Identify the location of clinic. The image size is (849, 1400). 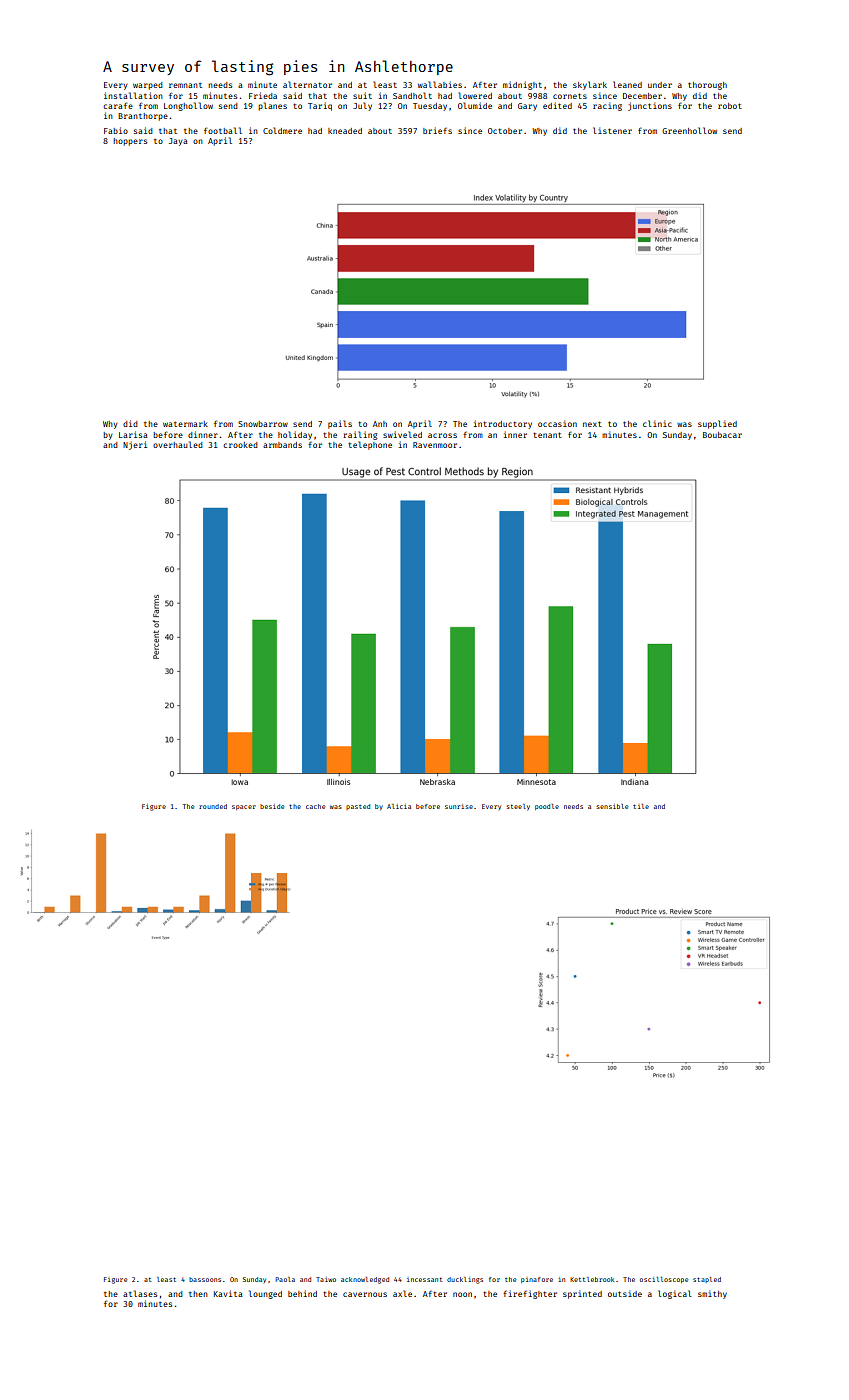
(657, 423).
